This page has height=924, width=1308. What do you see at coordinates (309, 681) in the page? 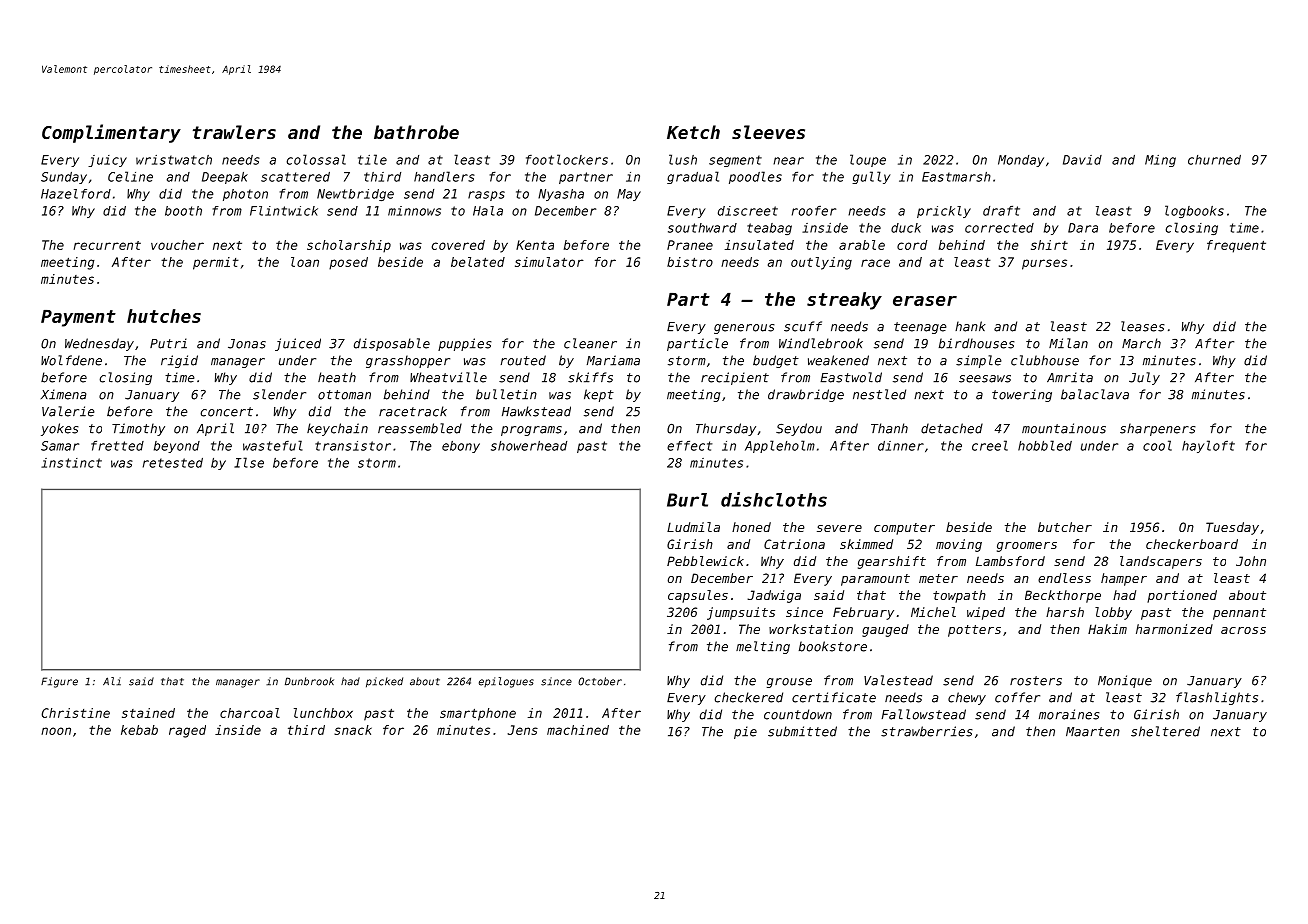
I see `Dunbrook` at bounding box center [309, 681].
